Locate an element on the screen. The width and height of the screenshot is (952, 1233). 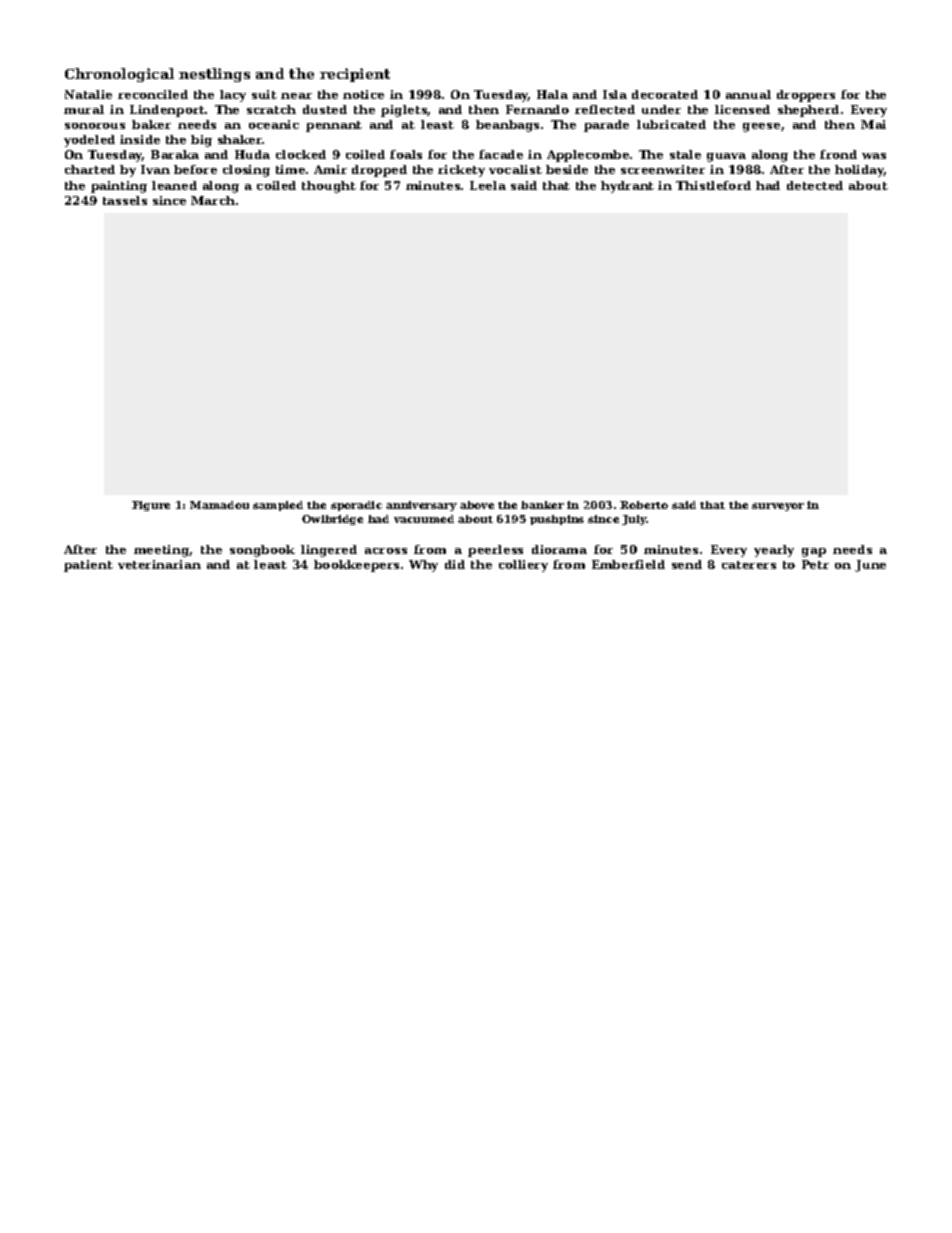
bookkeepers is located at coordinates (356, 566).
